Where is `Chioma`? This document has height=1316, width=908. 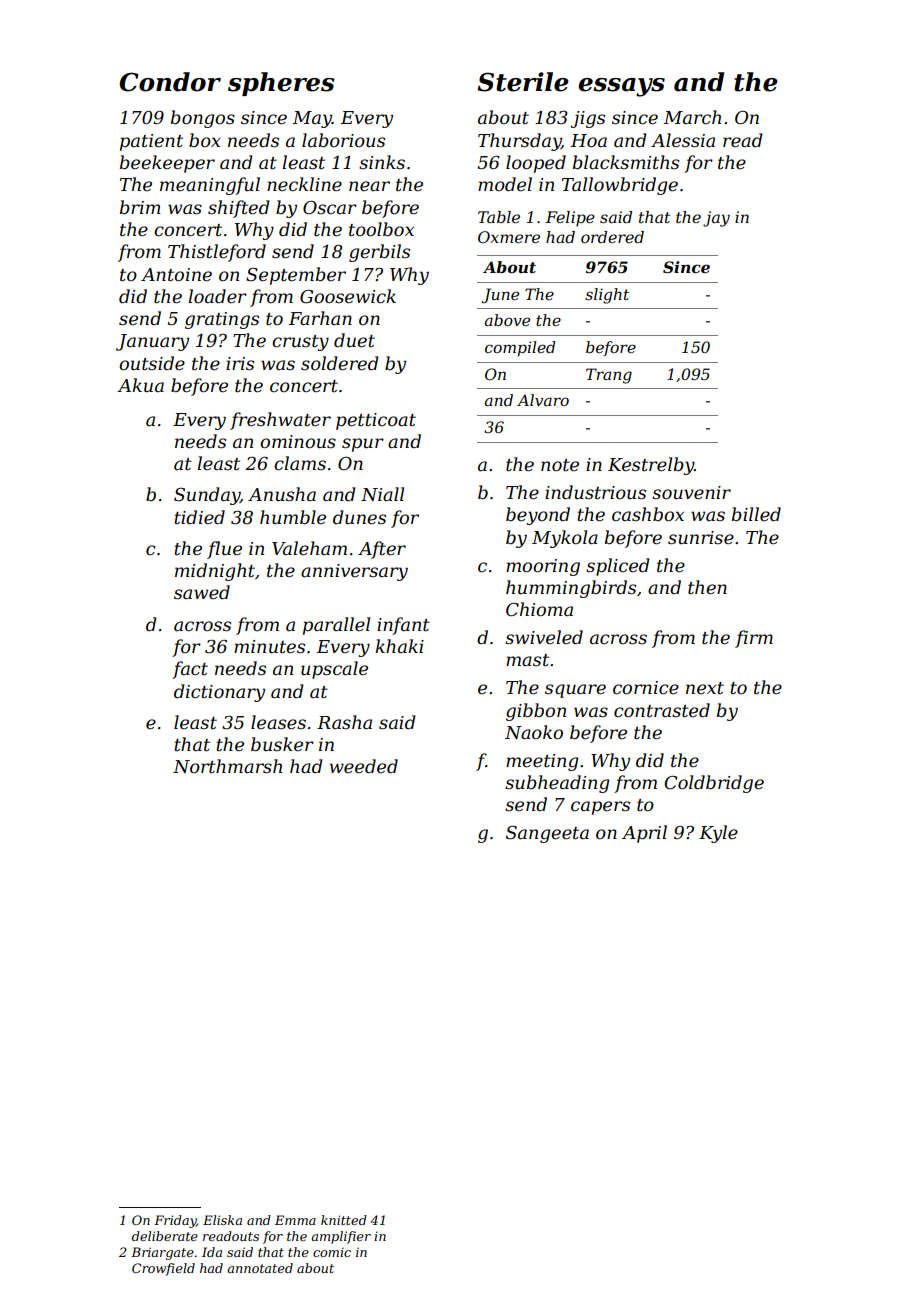 Chioma is located at coordinates (539, 609).
